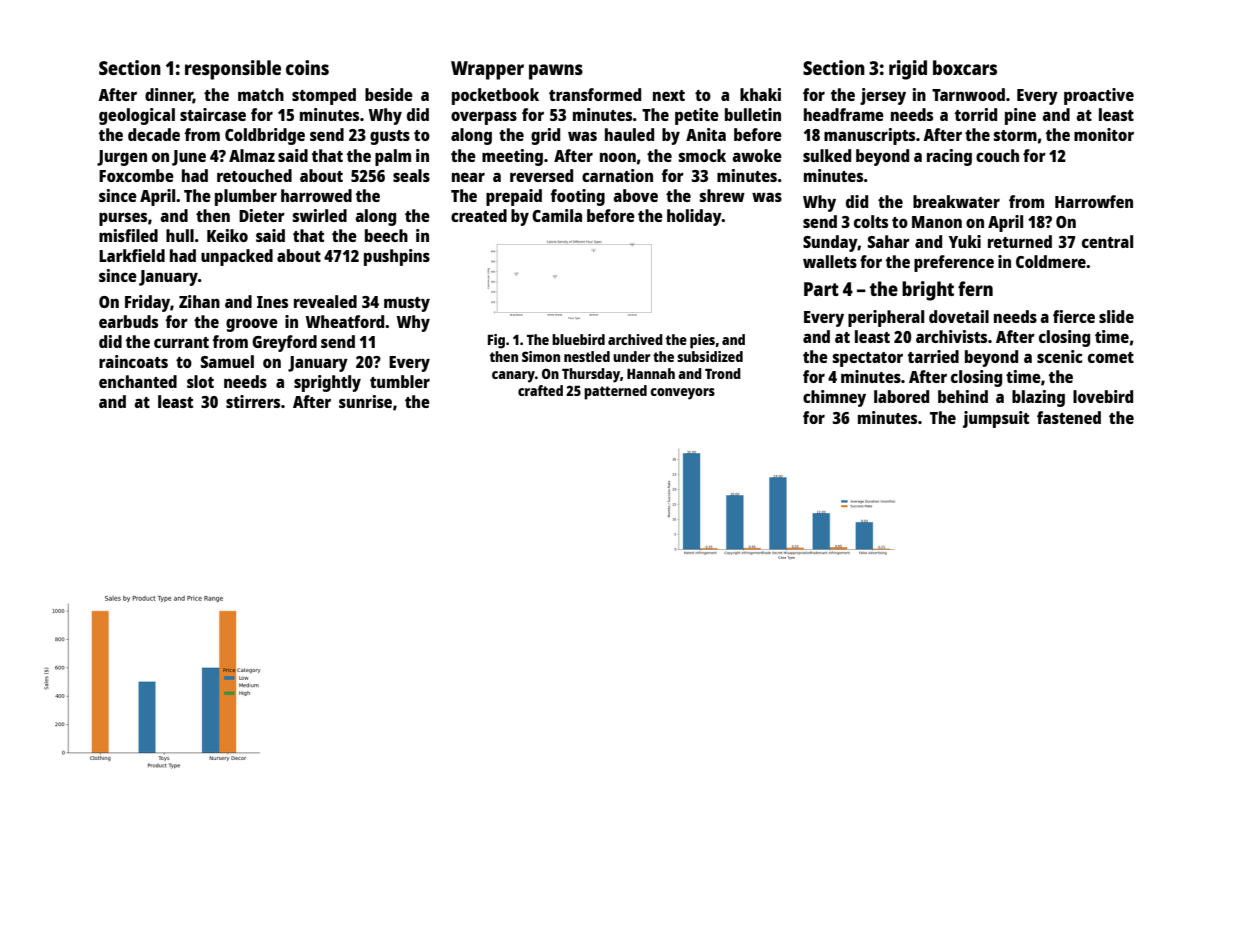 Image resolution: width=1233 pixels, height=952 pixels. Describe the element at coordinates (545, 136) in the screenshot. I see `grid` at that location.
